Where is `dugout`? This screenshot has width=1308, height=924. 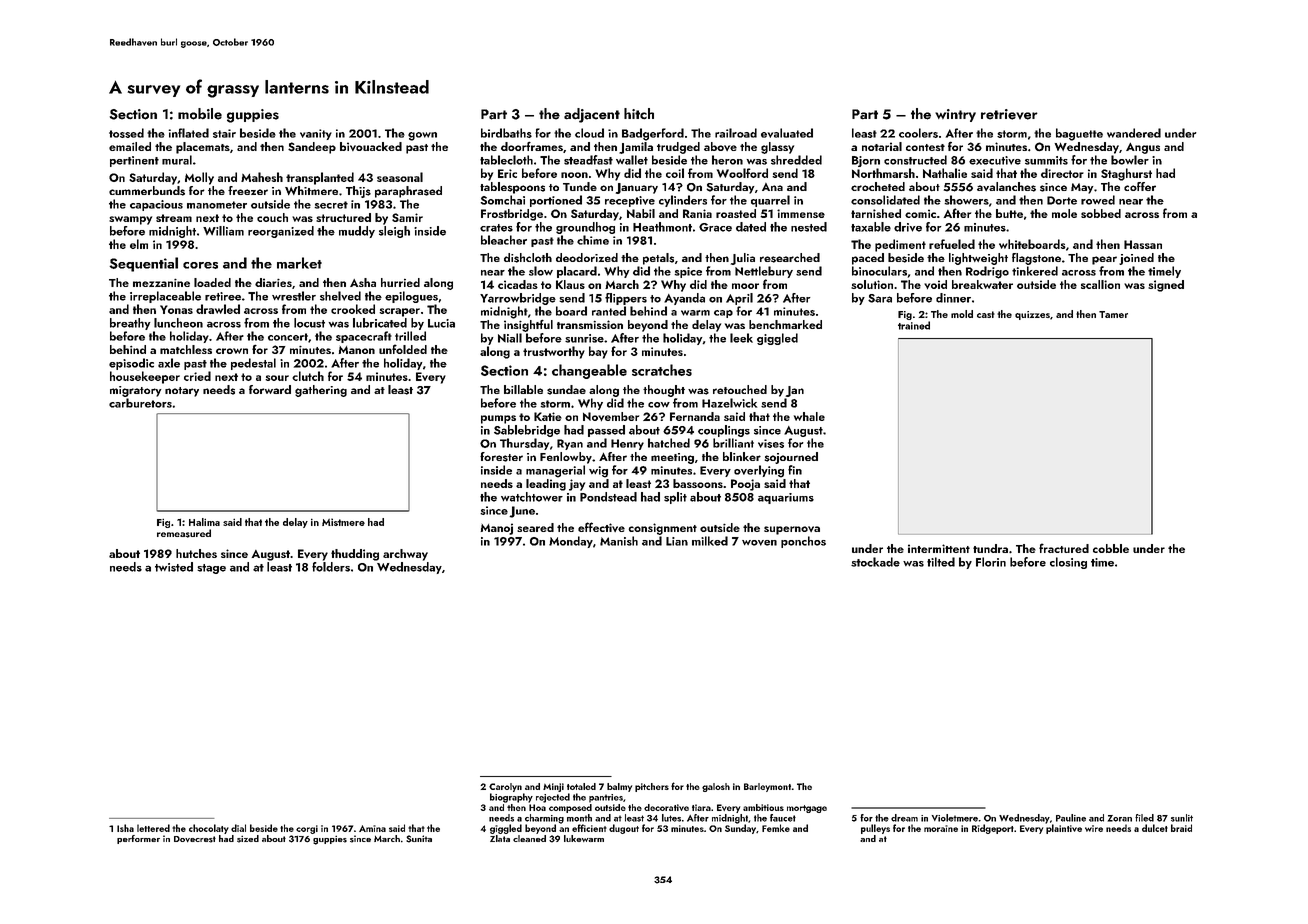
dugout is located at coordinates (624, 829).
